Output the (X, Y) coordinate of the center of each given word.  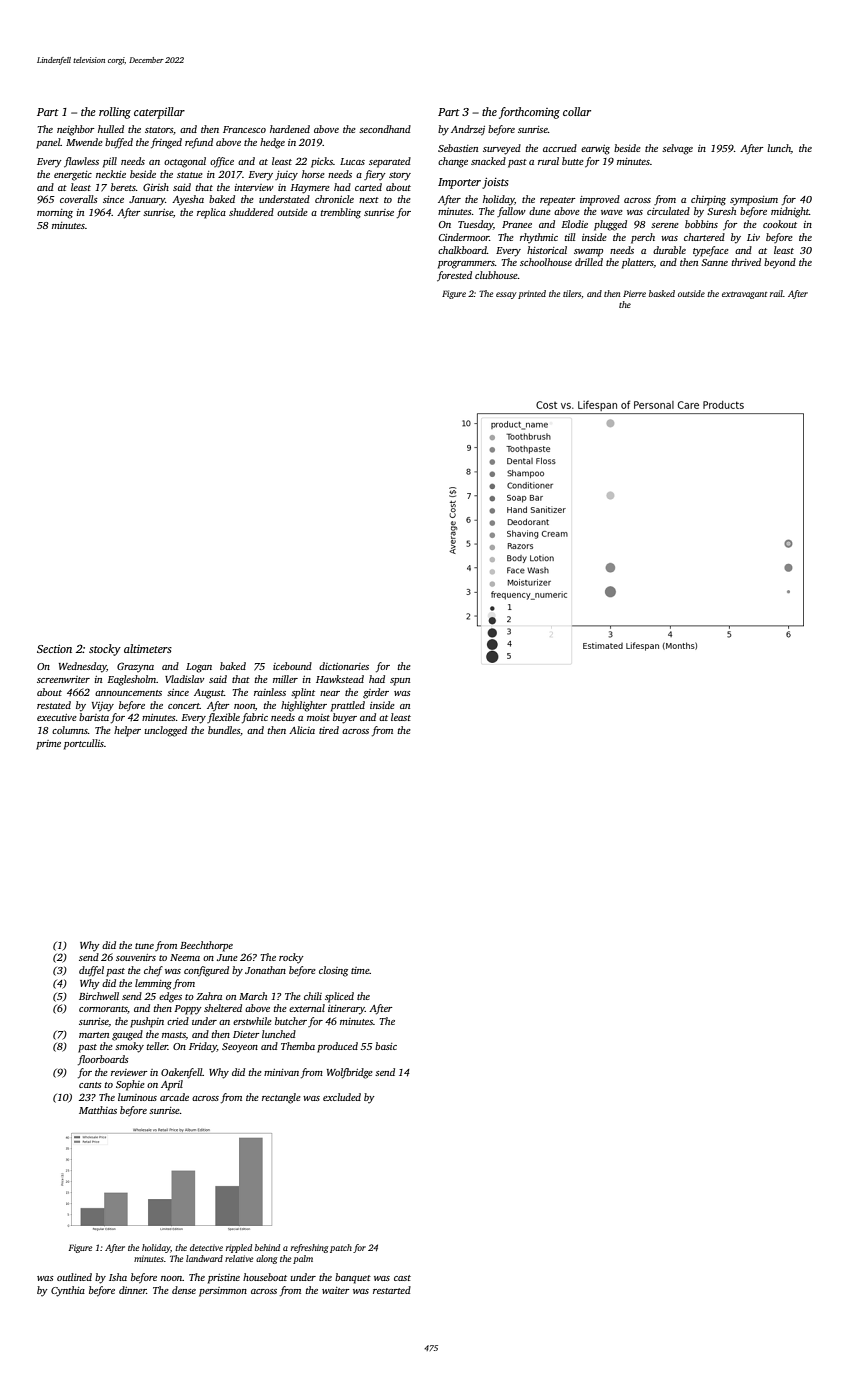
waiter (336, 1290)
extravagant (744, 295)
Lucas (352, 161)
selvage (677, 149)
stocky (105, 650)
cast (402, 1278)
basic (386, 1046)
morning (55, 214)
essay (506, 295)
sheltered (223, 1008)
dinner (133, 1290)
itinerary (346, 1010)
